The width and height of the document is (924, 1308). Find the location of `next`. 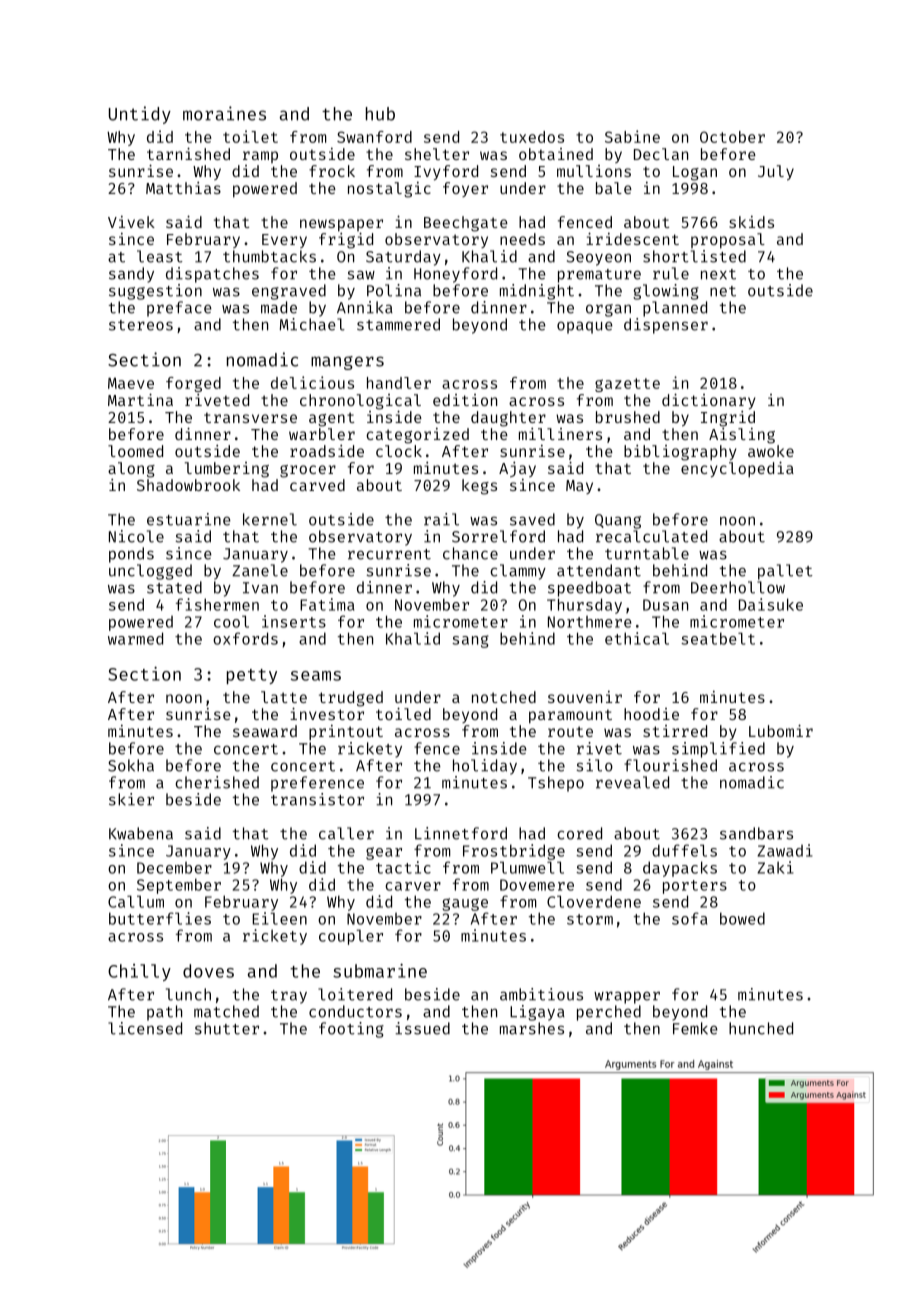

next is located at coordinates (718, 274).
